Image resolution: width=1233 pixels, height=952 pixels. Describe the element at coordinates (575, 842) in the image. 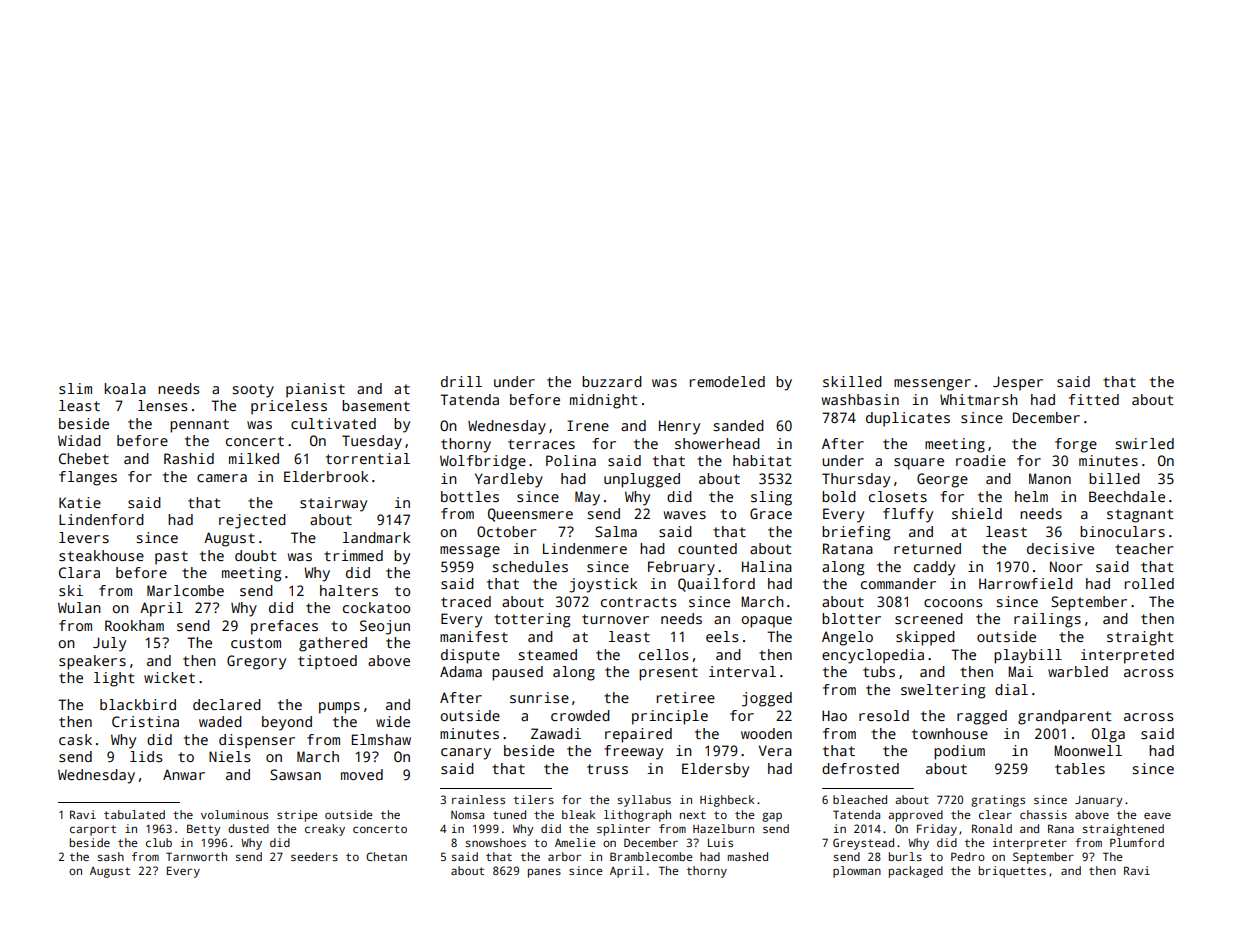

I see `Amelie` at that location.
